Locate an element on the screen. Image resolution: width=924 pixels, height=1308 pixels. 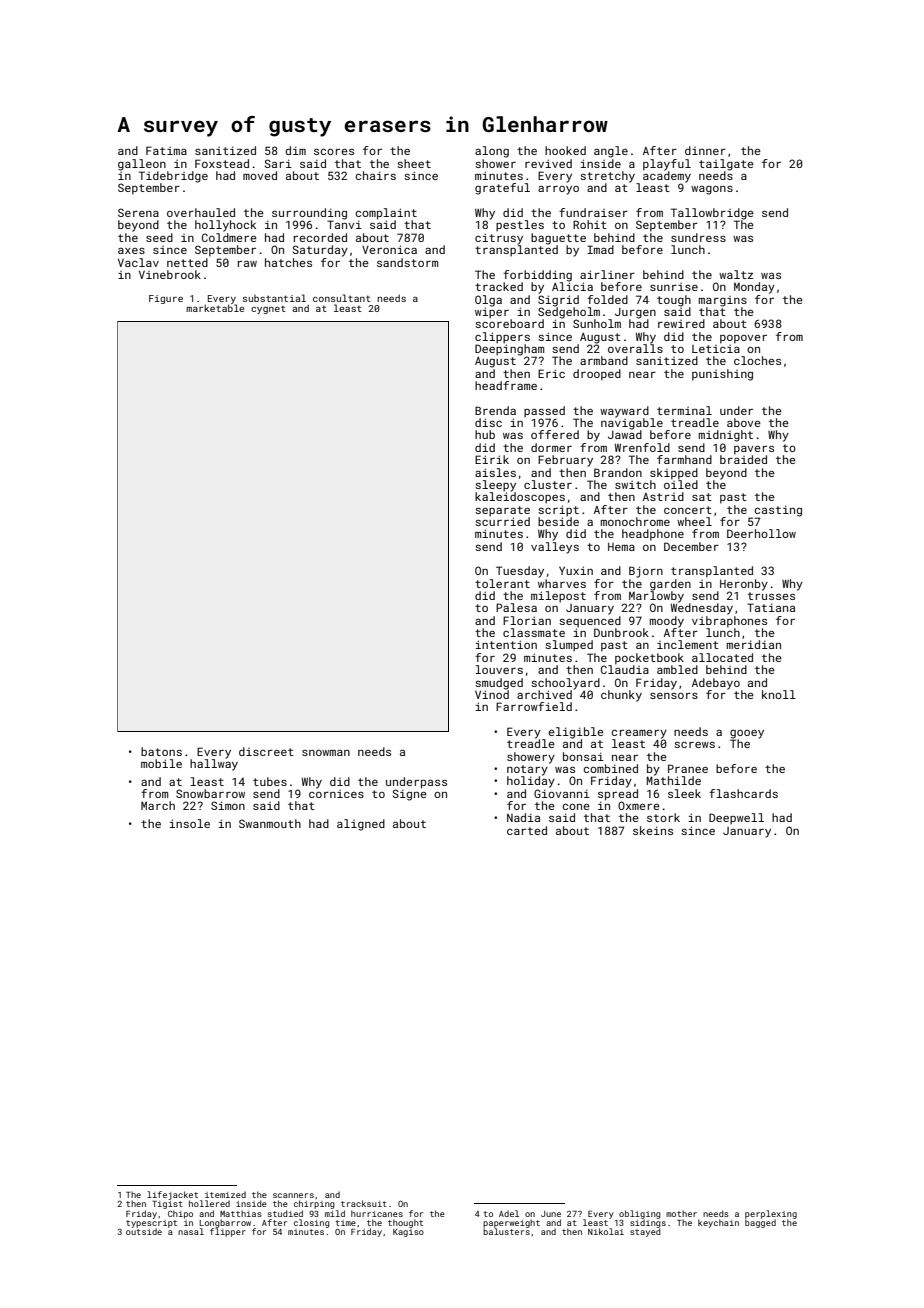
Fatima is located at coordinates (166, 150).
